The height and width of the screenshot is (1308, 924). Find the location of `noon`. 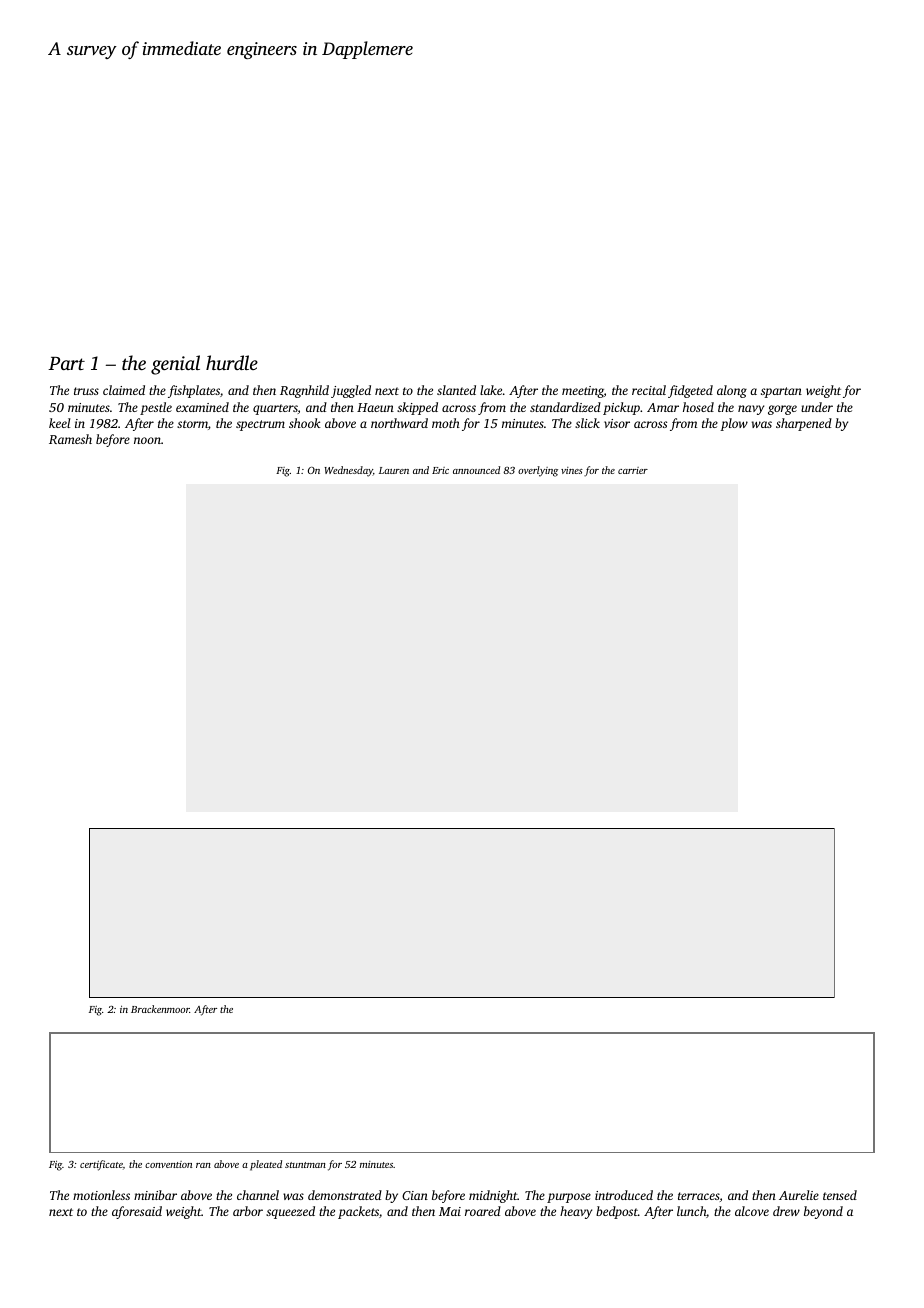

noon is located at coordinates (147, 440).
